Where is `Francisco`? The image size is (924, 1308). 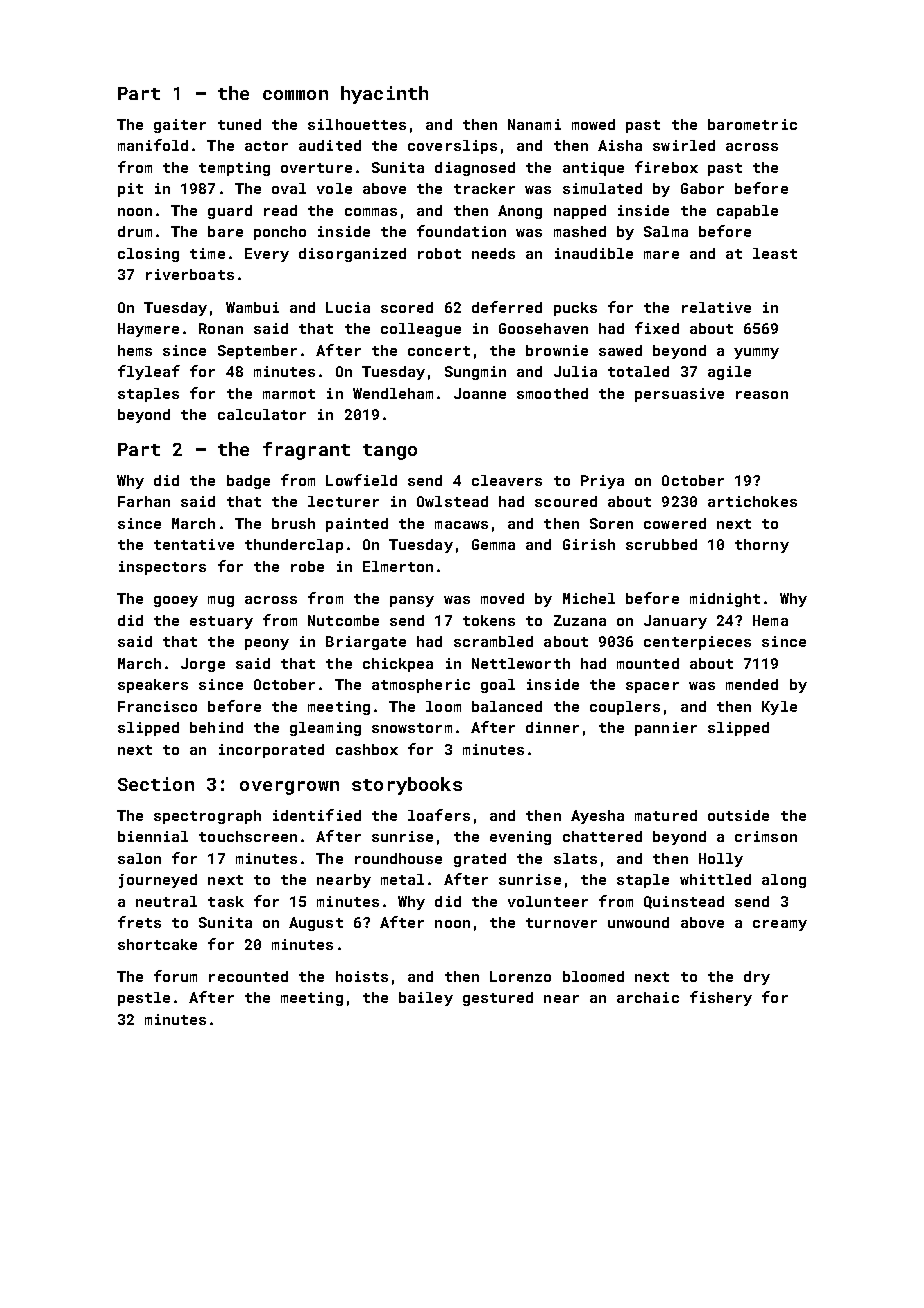 Francisco is located at coordinates (157, 706).
